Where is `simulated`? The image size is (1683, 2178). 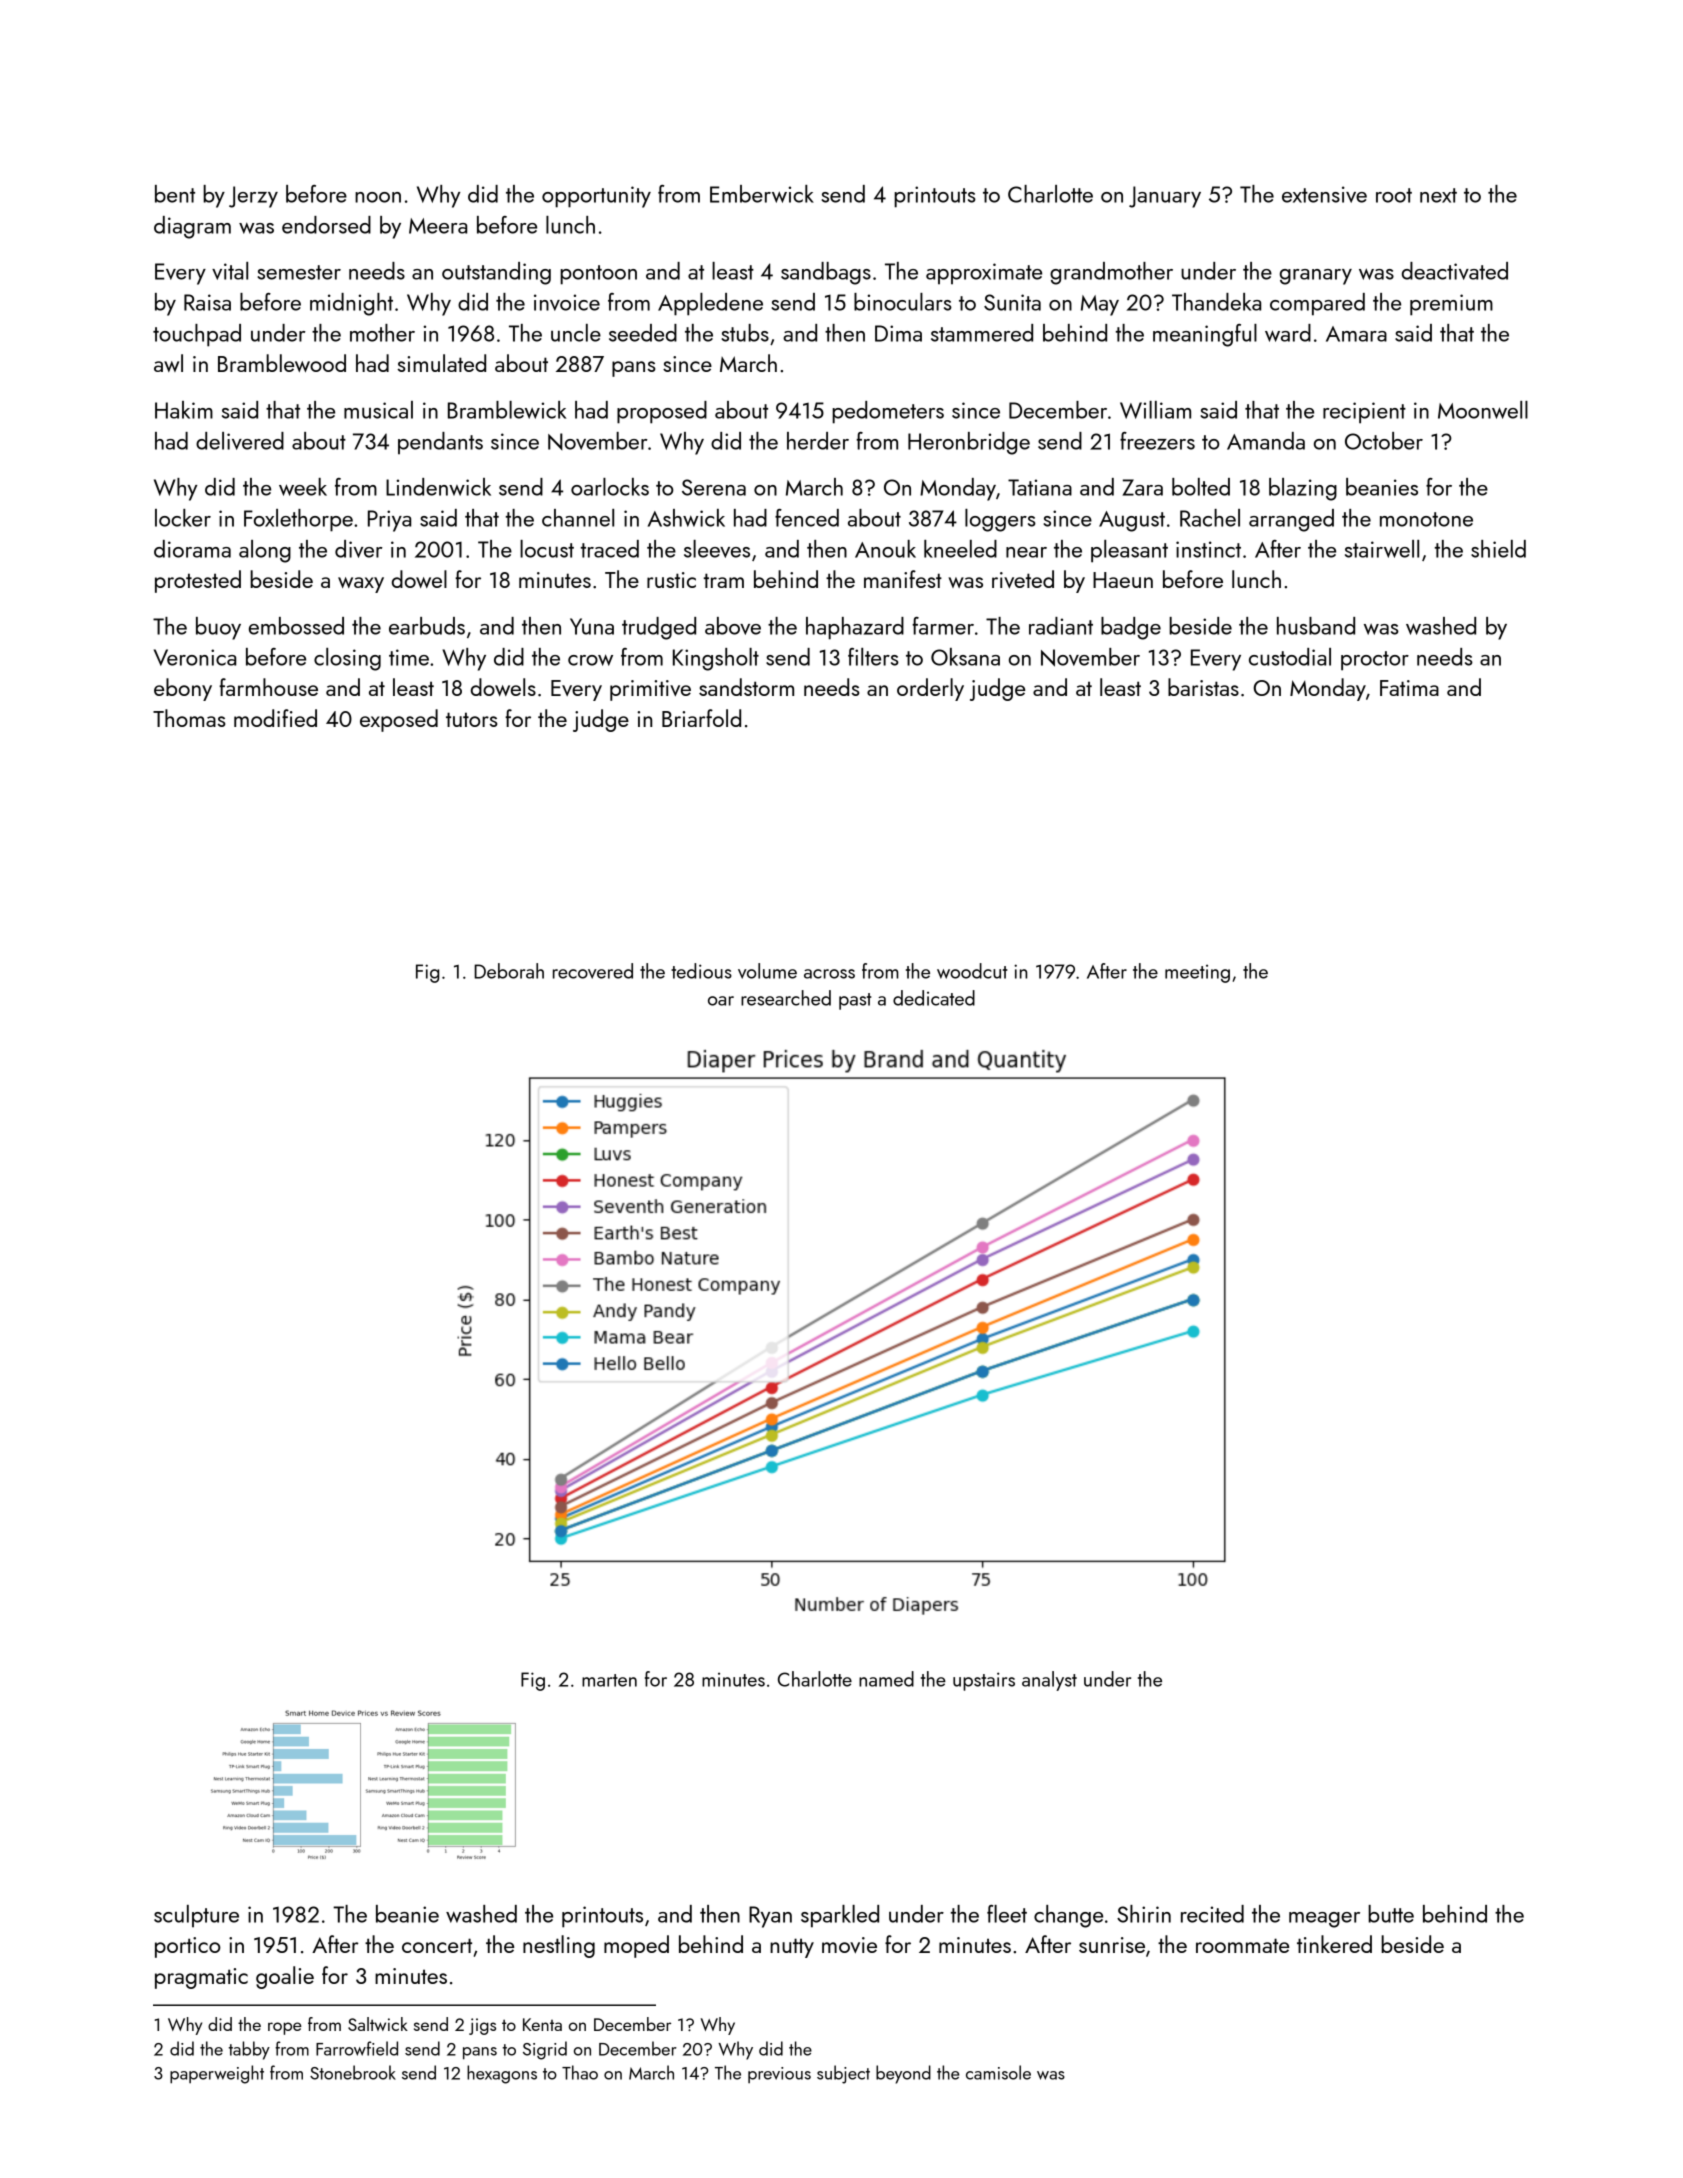
simulated is located at coordinates (441, 363).
